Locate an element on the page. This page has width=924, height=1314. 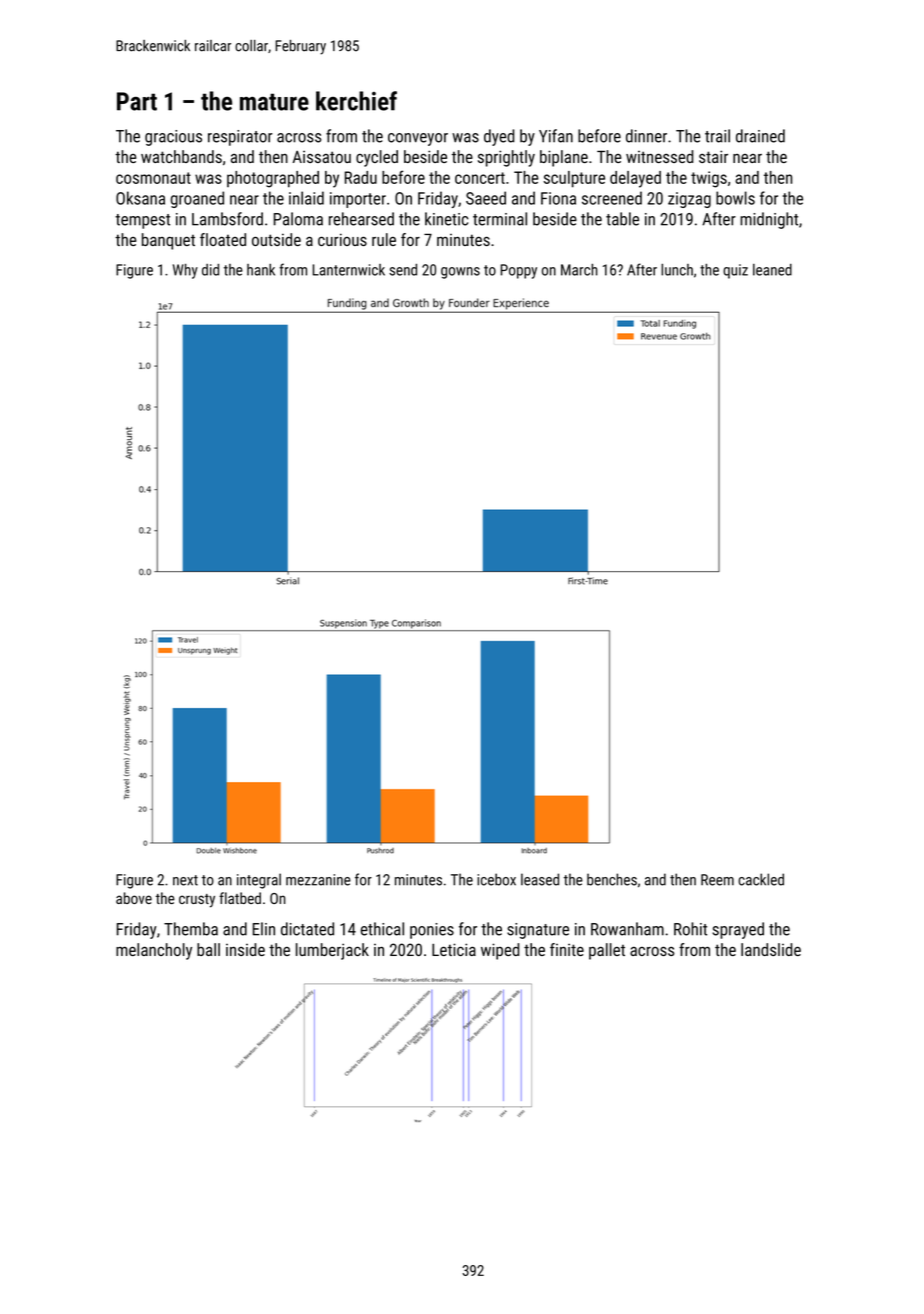
integral is located at coordinates (259, 881).
